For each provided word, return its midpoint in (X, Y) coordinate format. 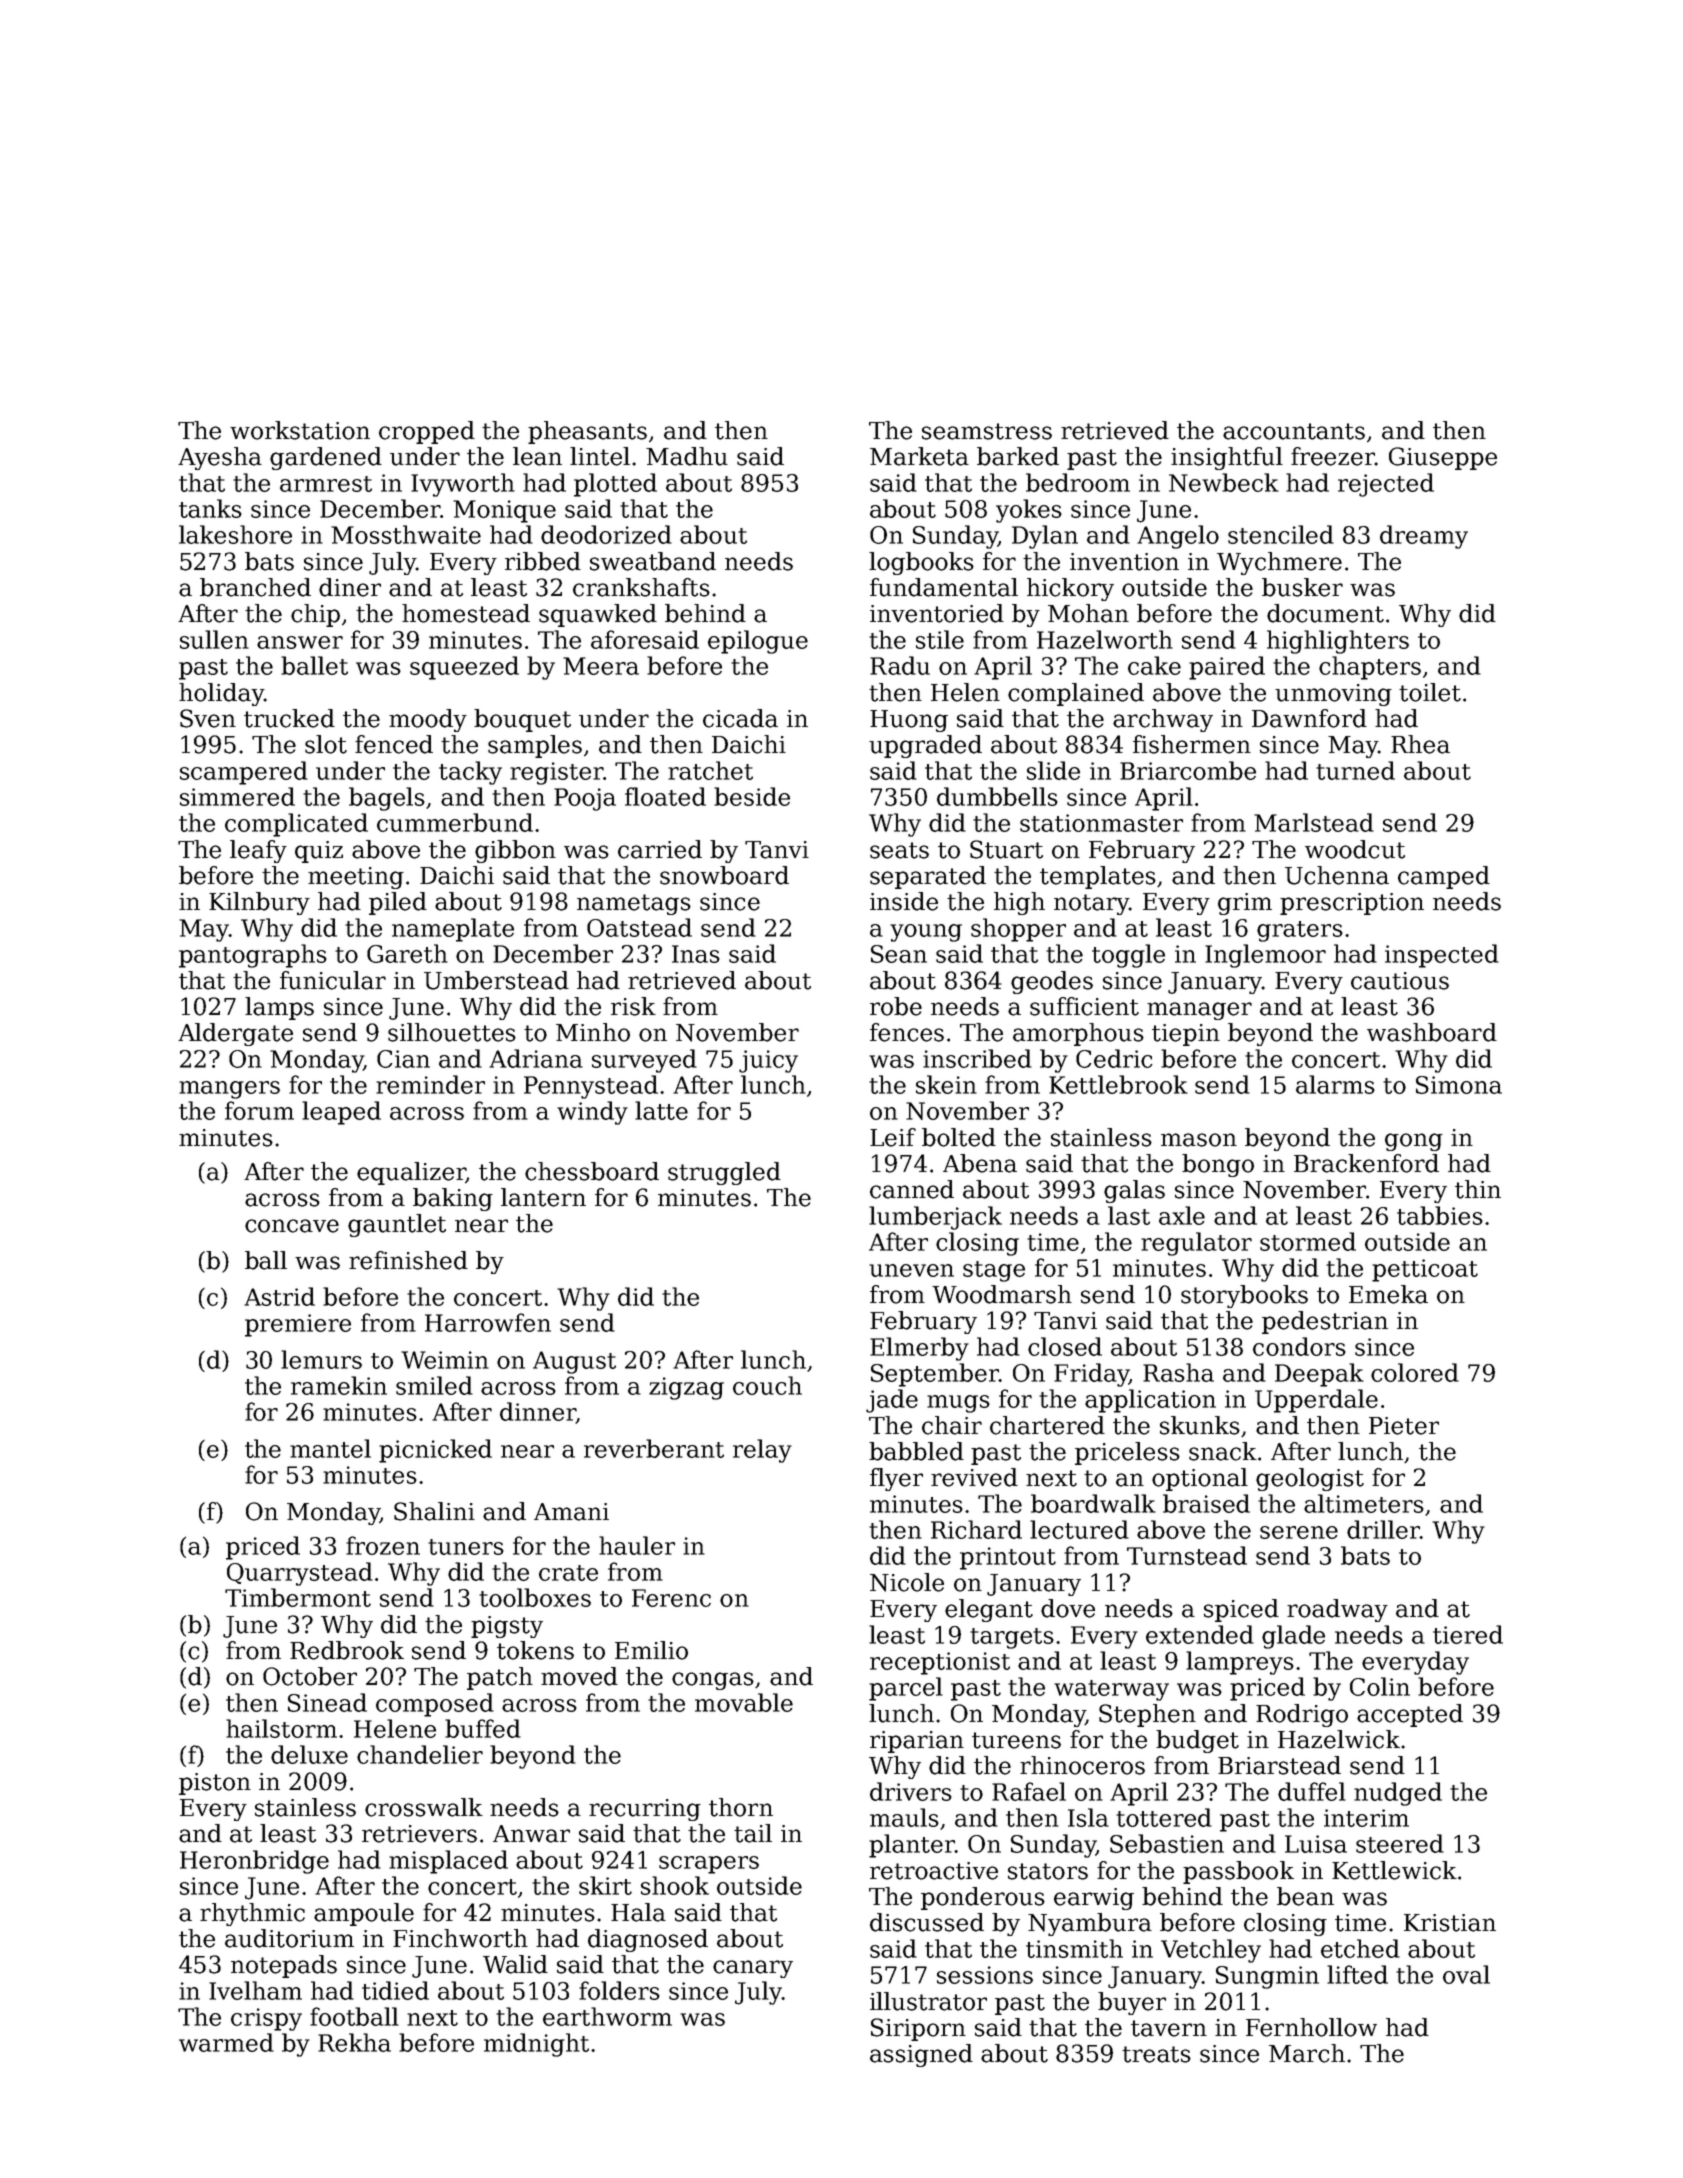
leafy (258, 851)
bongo (1218, 1165)
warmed (226, 2042)
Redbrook (347, 1650)
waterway (1111, 1690)
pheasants (587, 432)
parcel (906, 1689)
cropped (427, 432)
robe (896, 1006)
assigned (921, 2055)
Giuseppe (1443, 458)
